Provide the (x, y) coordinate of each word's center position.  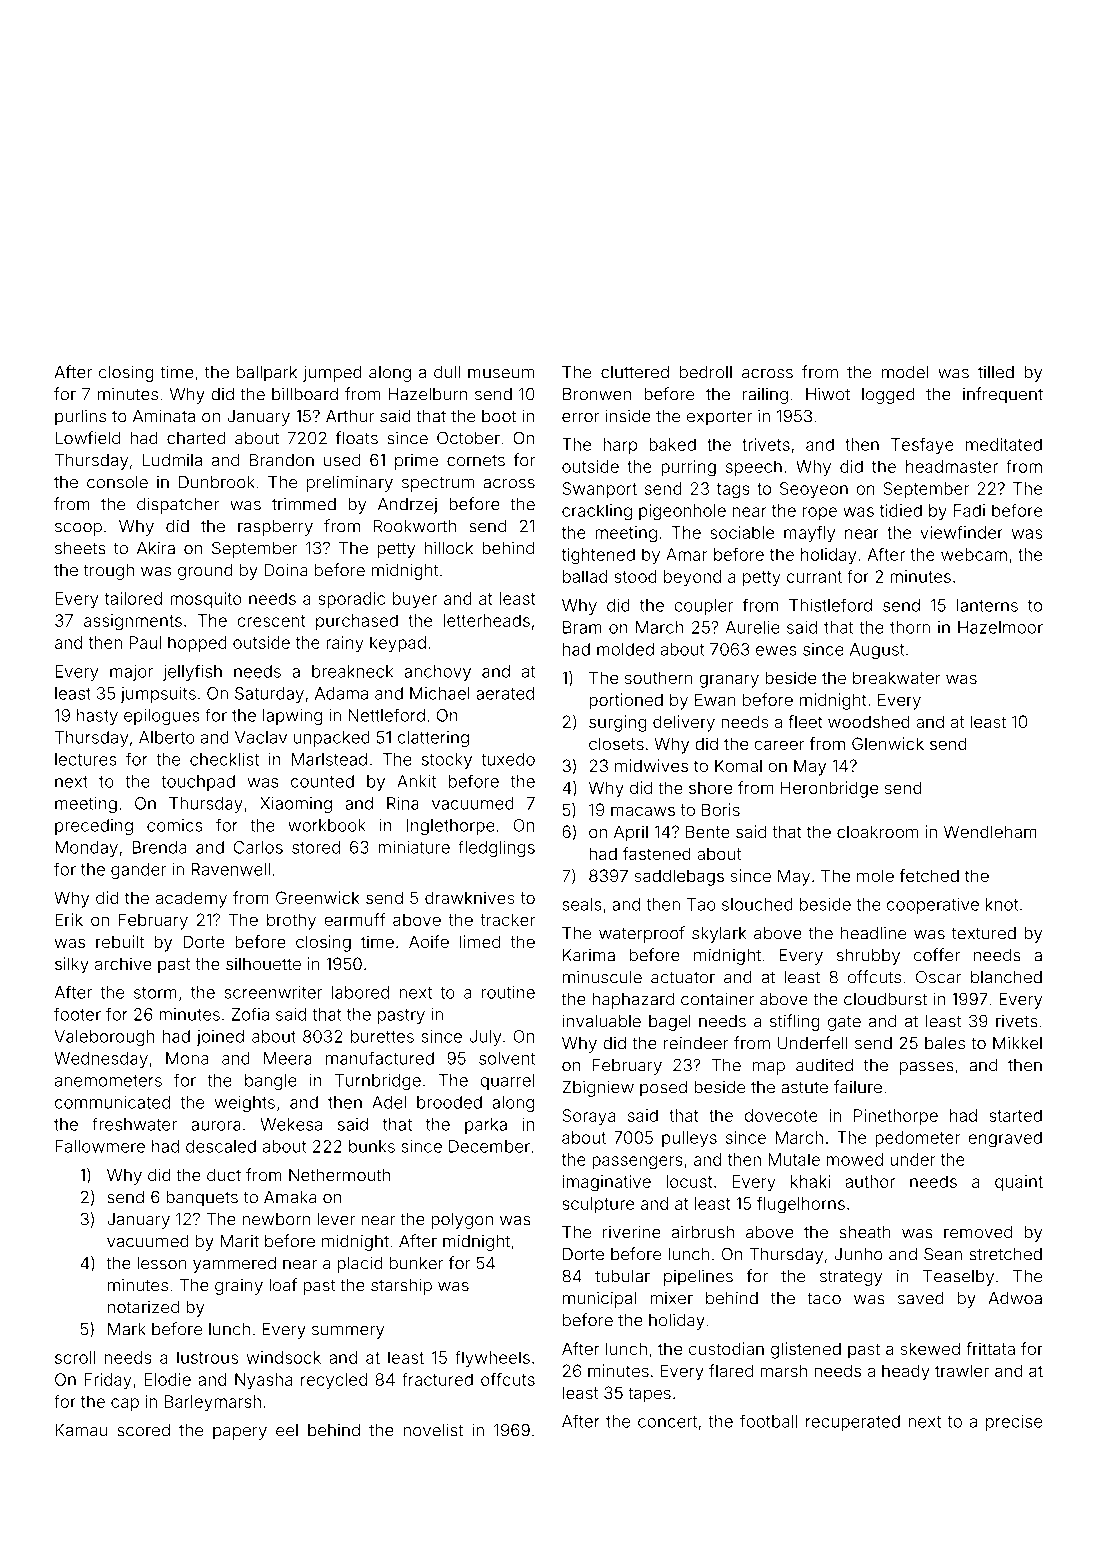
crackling (597, 512)
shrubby (868, 957)
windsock (284, 1357)
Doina (286, 570)
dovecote (781, 1115)
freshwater (134, 1124)
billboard (305, 394)
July (485, 1038)
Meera (288, 1058)
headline (873, 933)
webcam (974, 554)
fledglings (496, 848)
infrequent (1003, 395)
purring (688, 468)
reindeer (696, 1043)
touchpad (198, 783)
